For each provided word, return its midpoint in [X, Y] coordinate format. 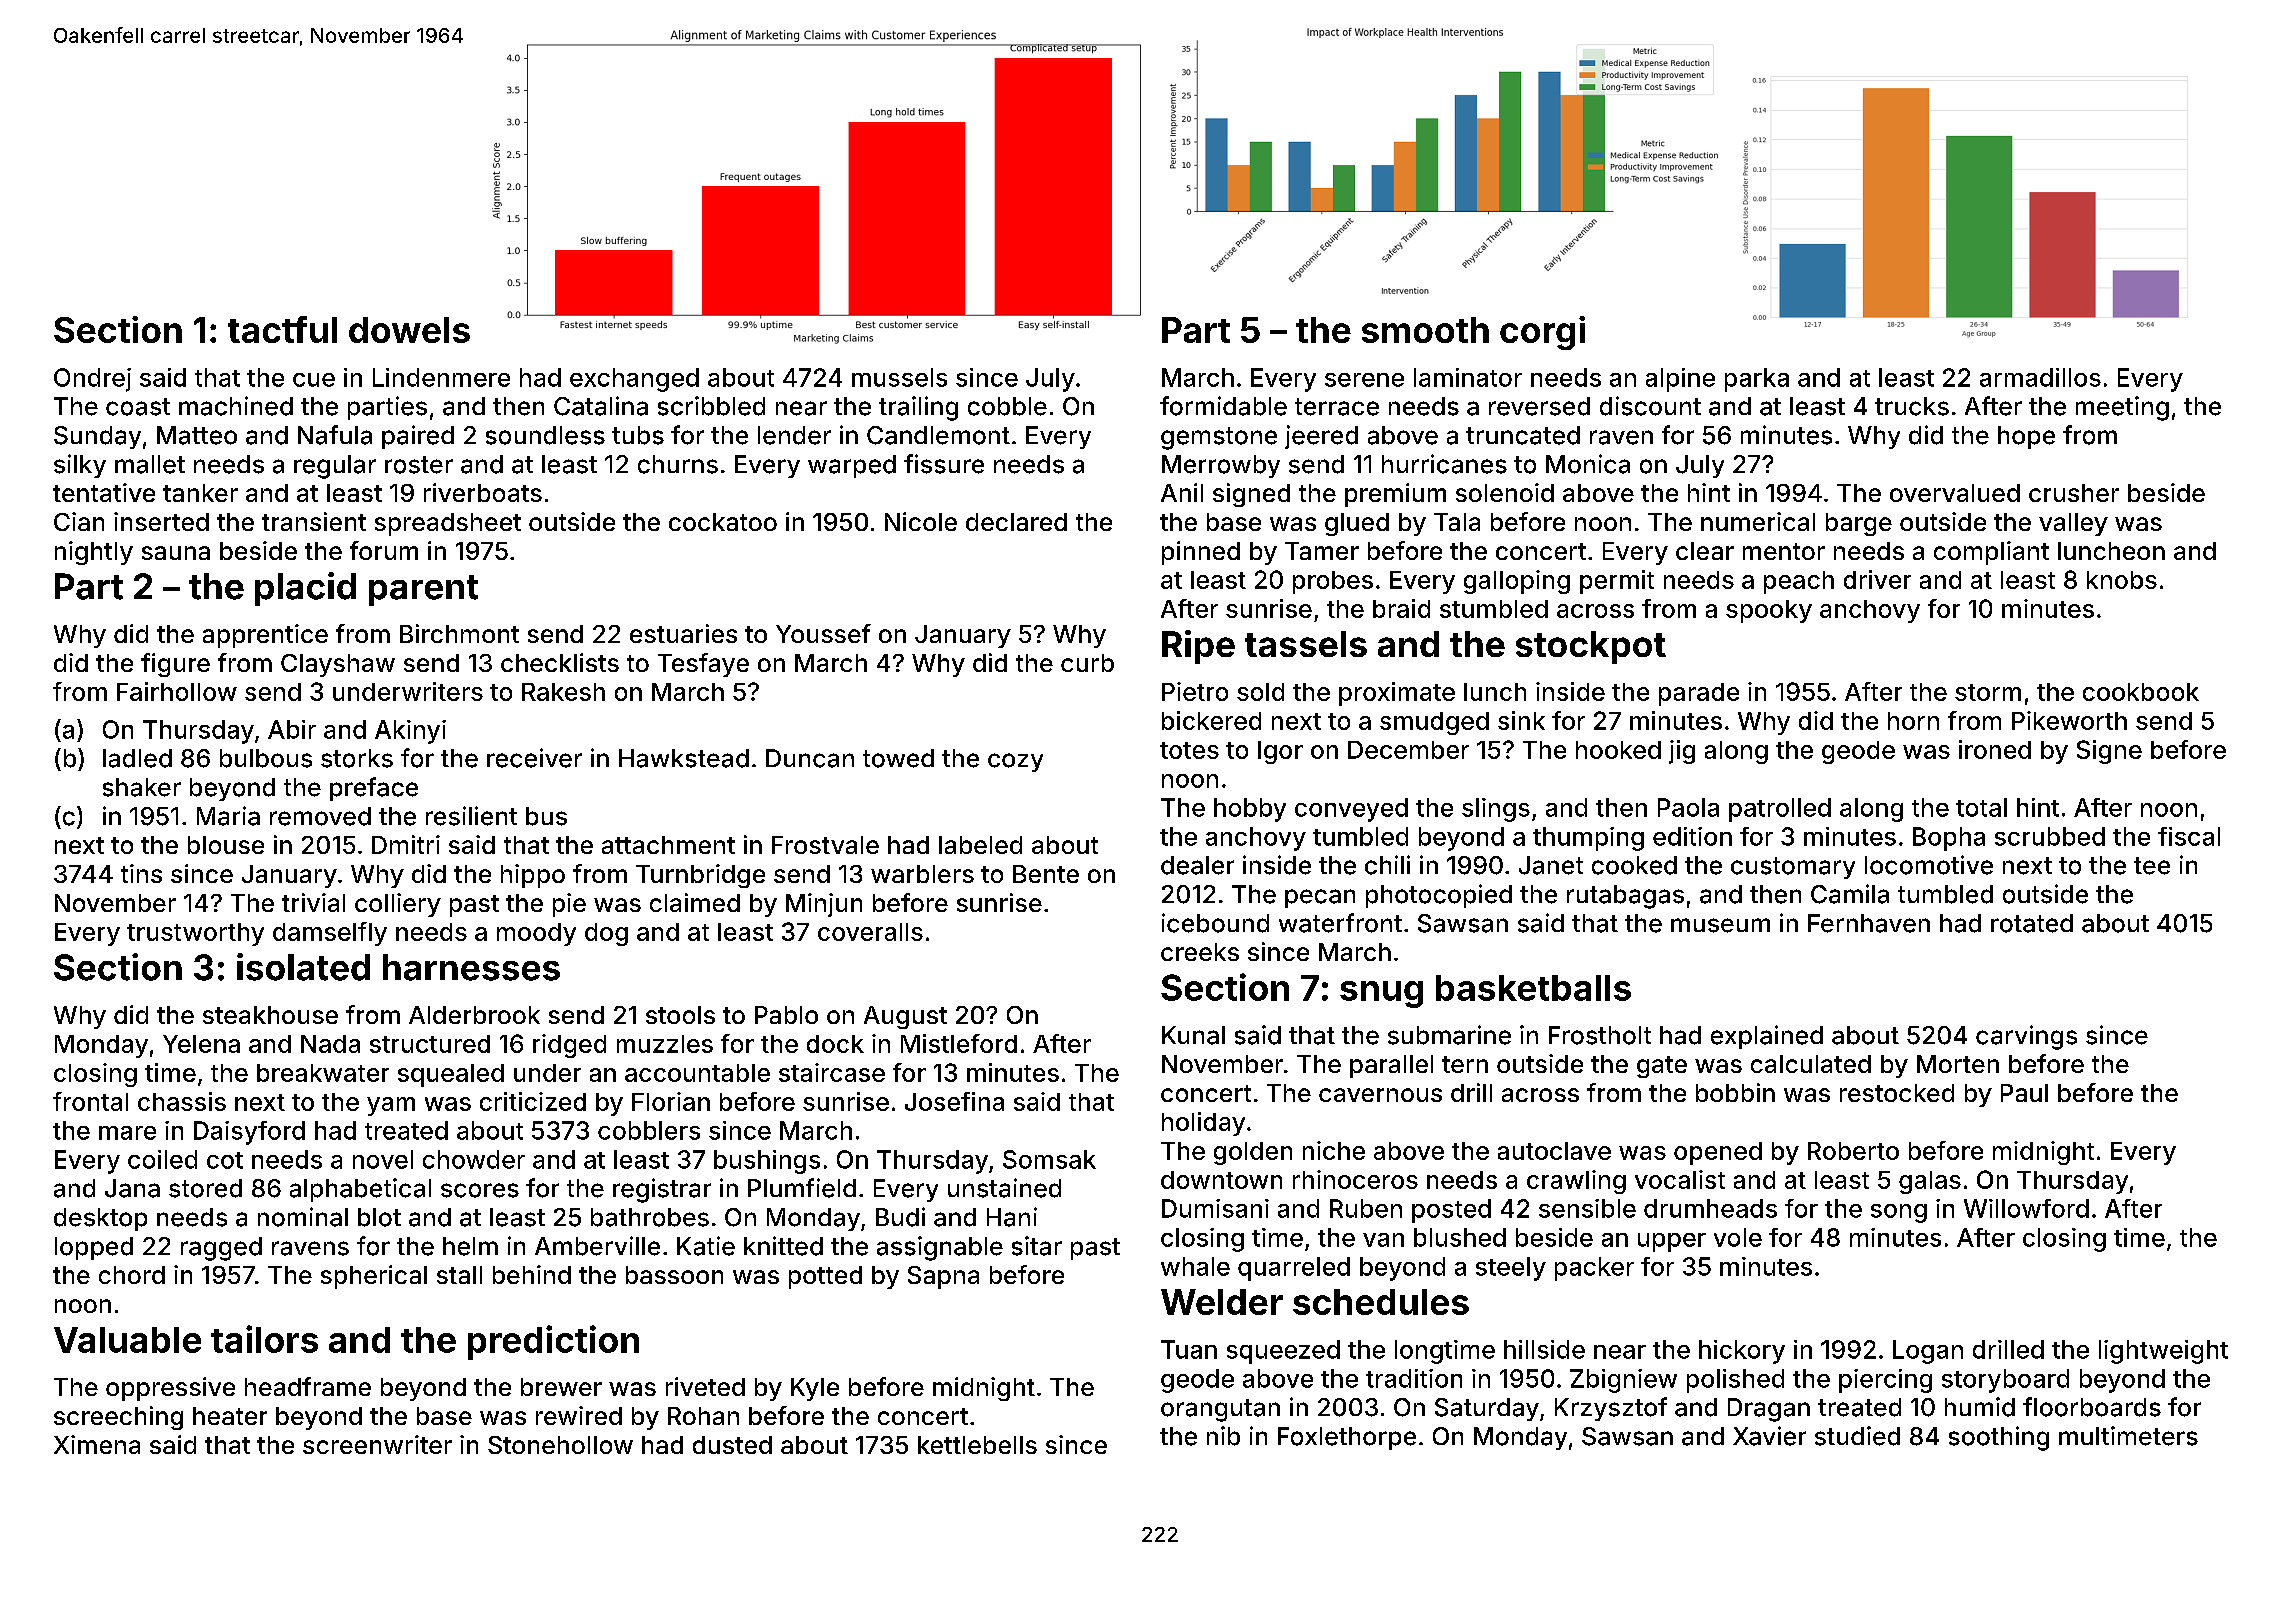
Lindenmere [441, 377]
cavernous [1380, 1095]
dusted [732, 1445]
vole [1738, 1237]
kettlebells [977, 1445]
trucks [1912, 406]
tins [141, 873]
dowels [409, 330]
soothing [1999, 1438]
